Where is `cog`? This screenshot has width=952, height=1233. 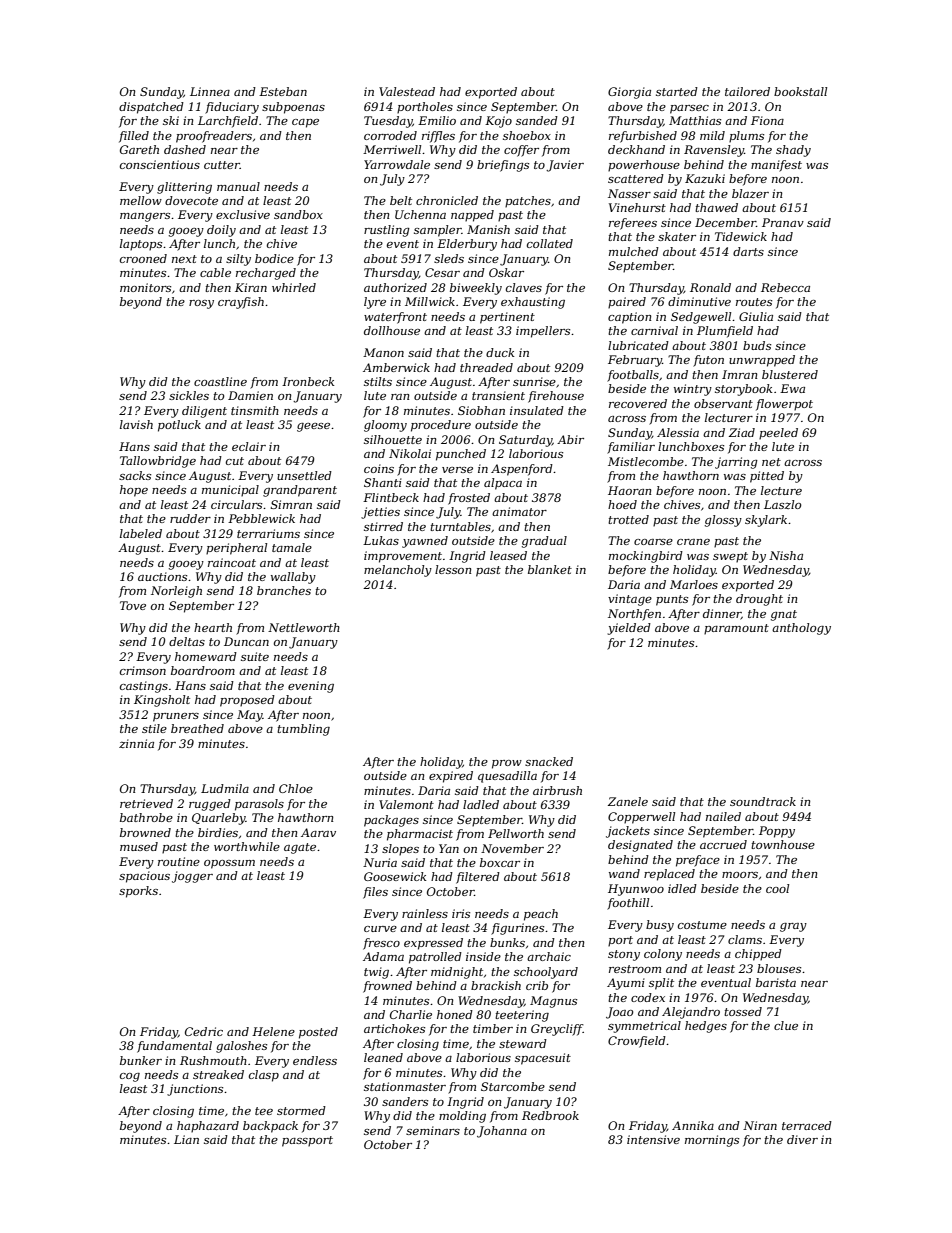 cog is located at coordinates (130, 1077).
